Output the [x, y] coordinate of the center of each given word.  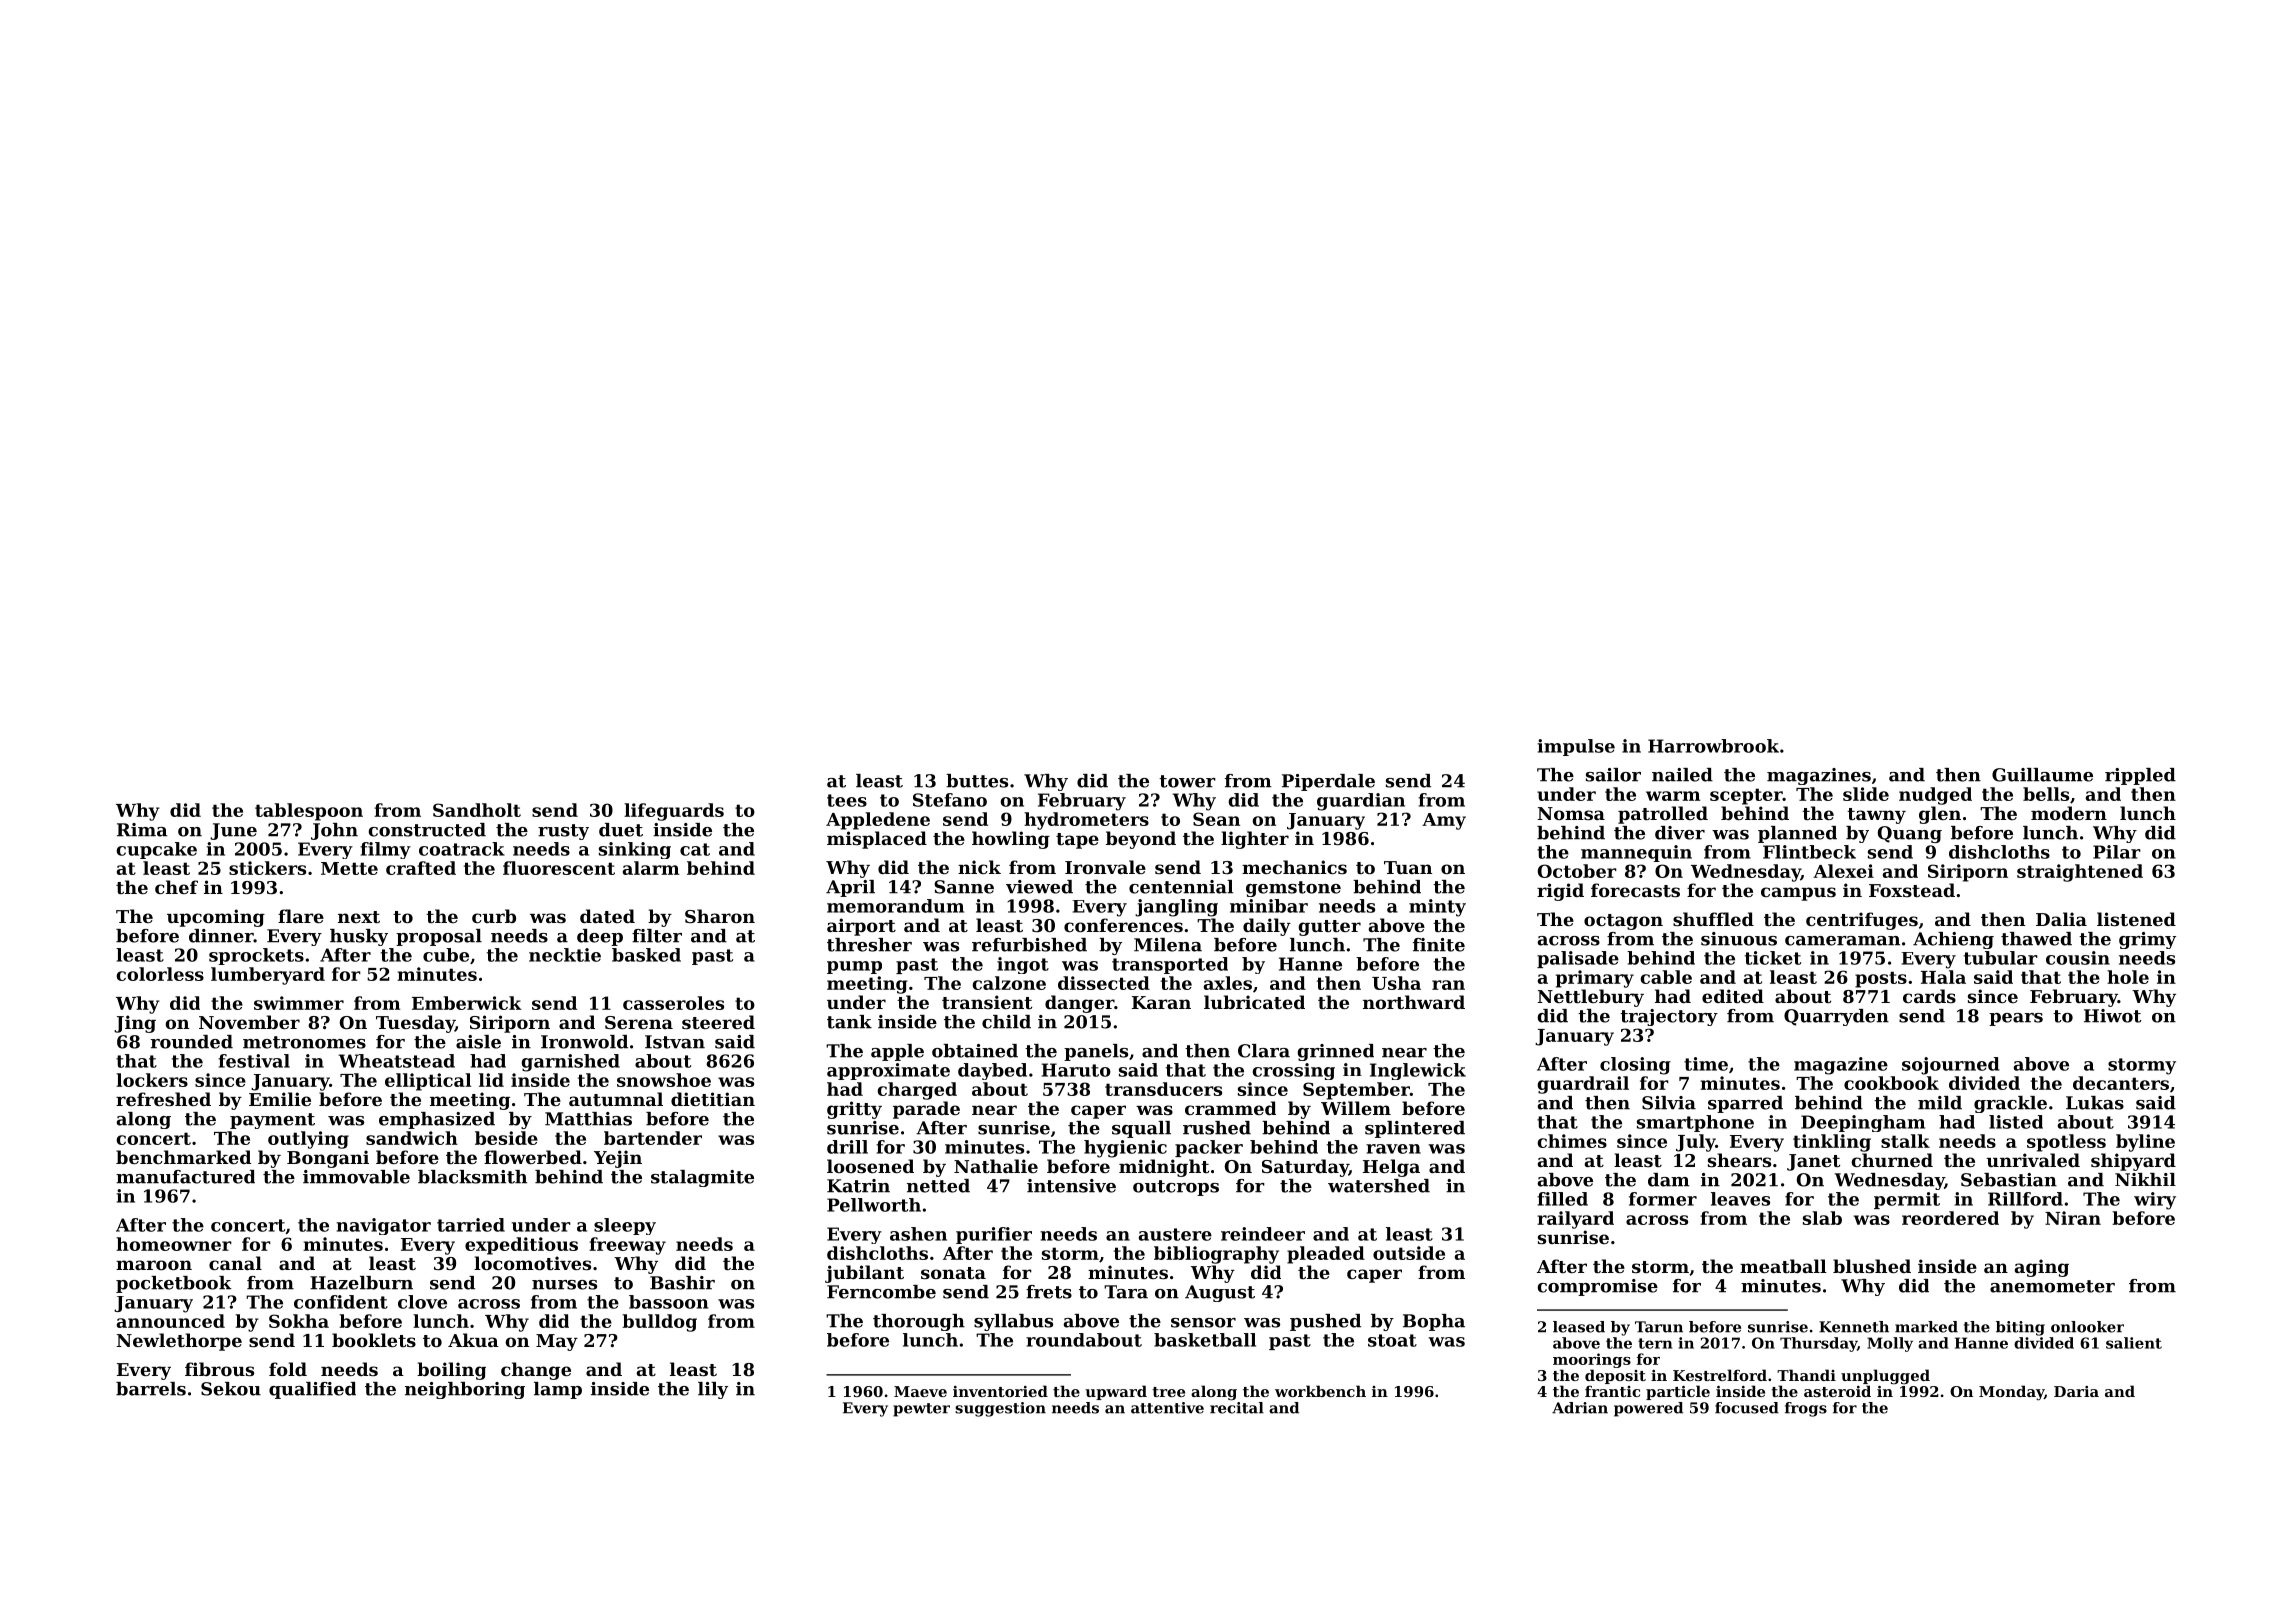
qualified [312, 1390]
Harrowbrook [1713, 746]
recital [1237, 1408]
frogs [1806, 1409]
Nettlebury [1591, 998]
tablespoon [309, 812]
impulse [1576, 747]
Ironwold [584, 1042]
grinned [1335, 1052]
